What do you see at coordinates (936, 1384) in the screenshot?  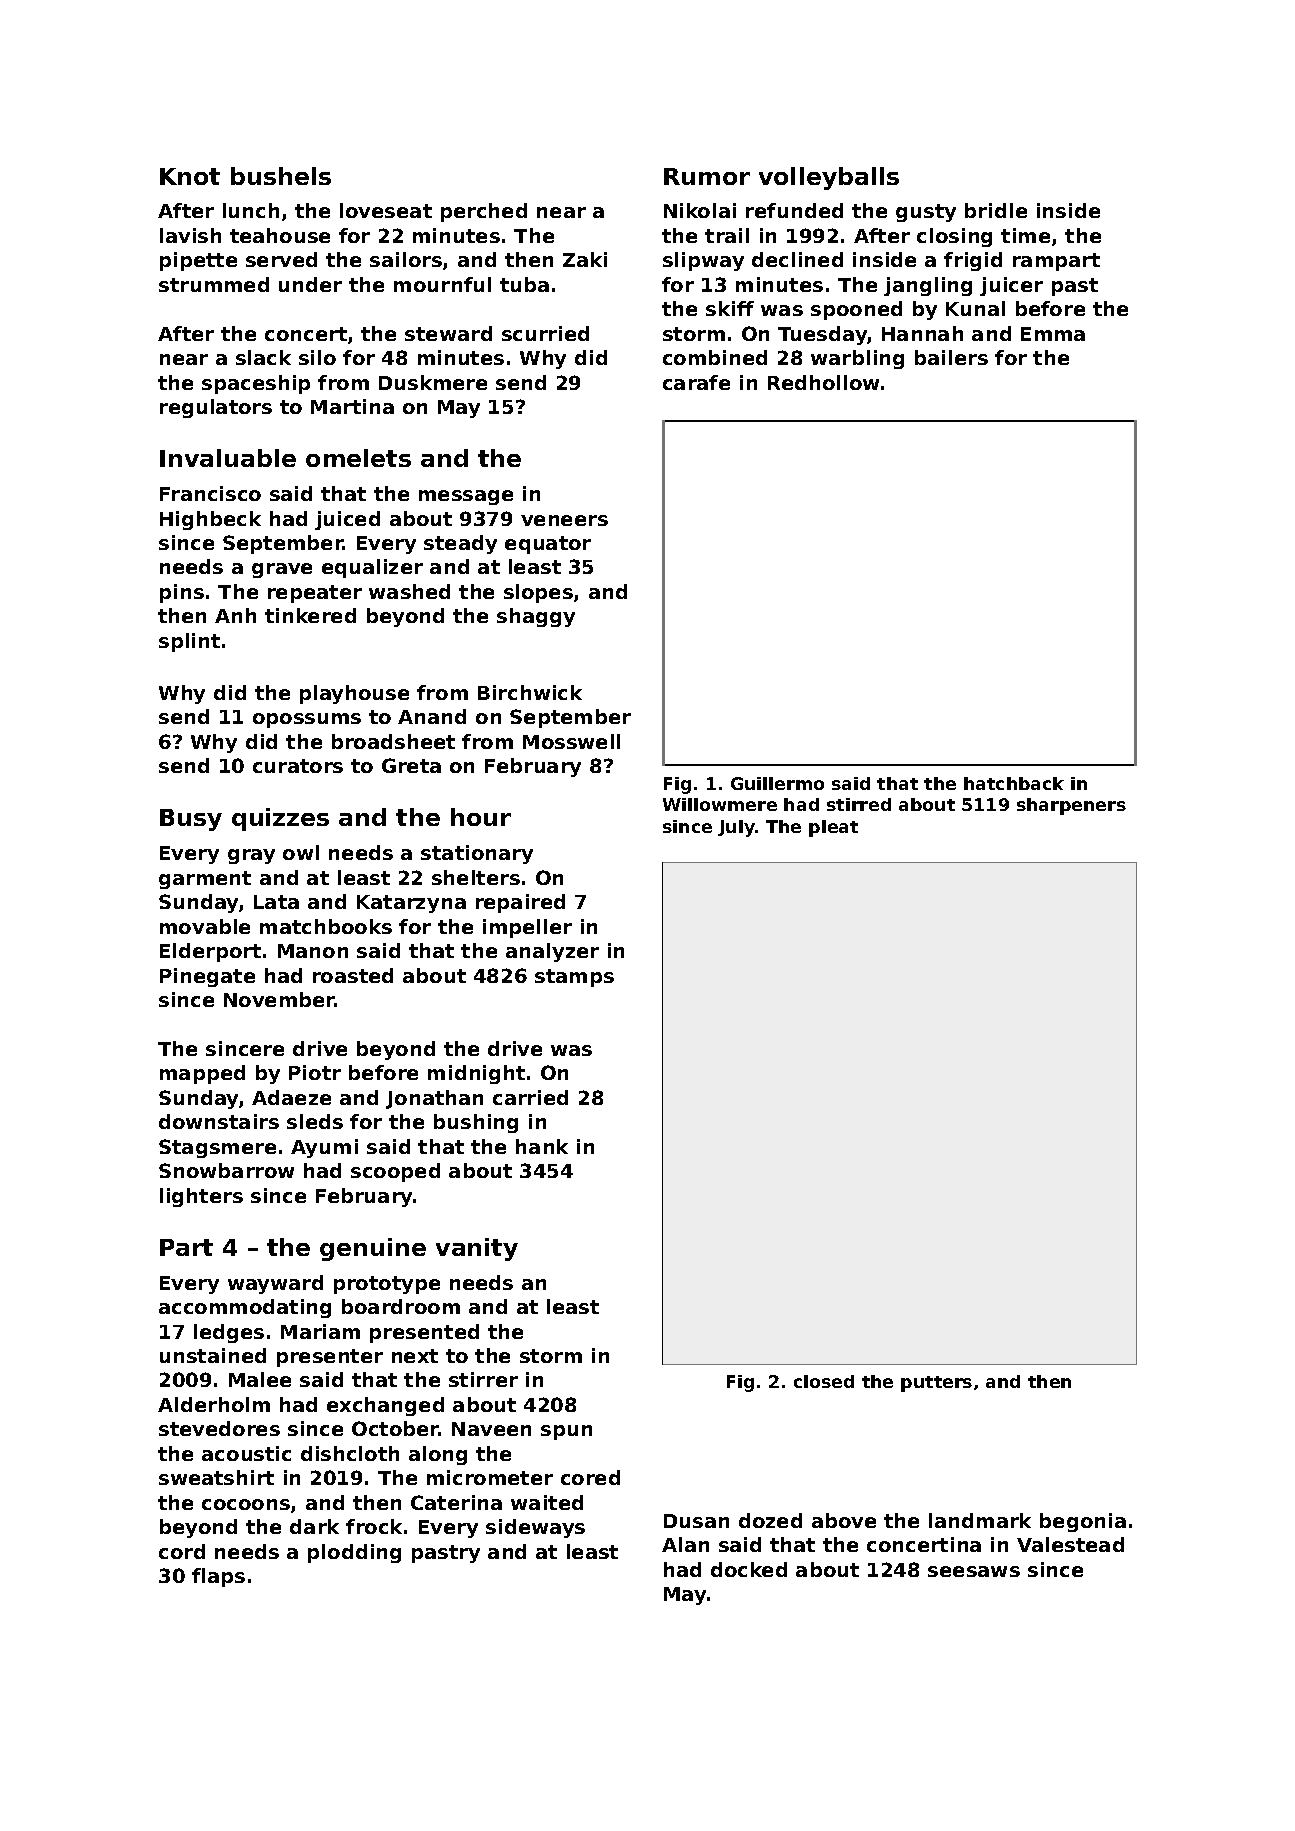 I see `putters` at bounding box center [936, 1384].
